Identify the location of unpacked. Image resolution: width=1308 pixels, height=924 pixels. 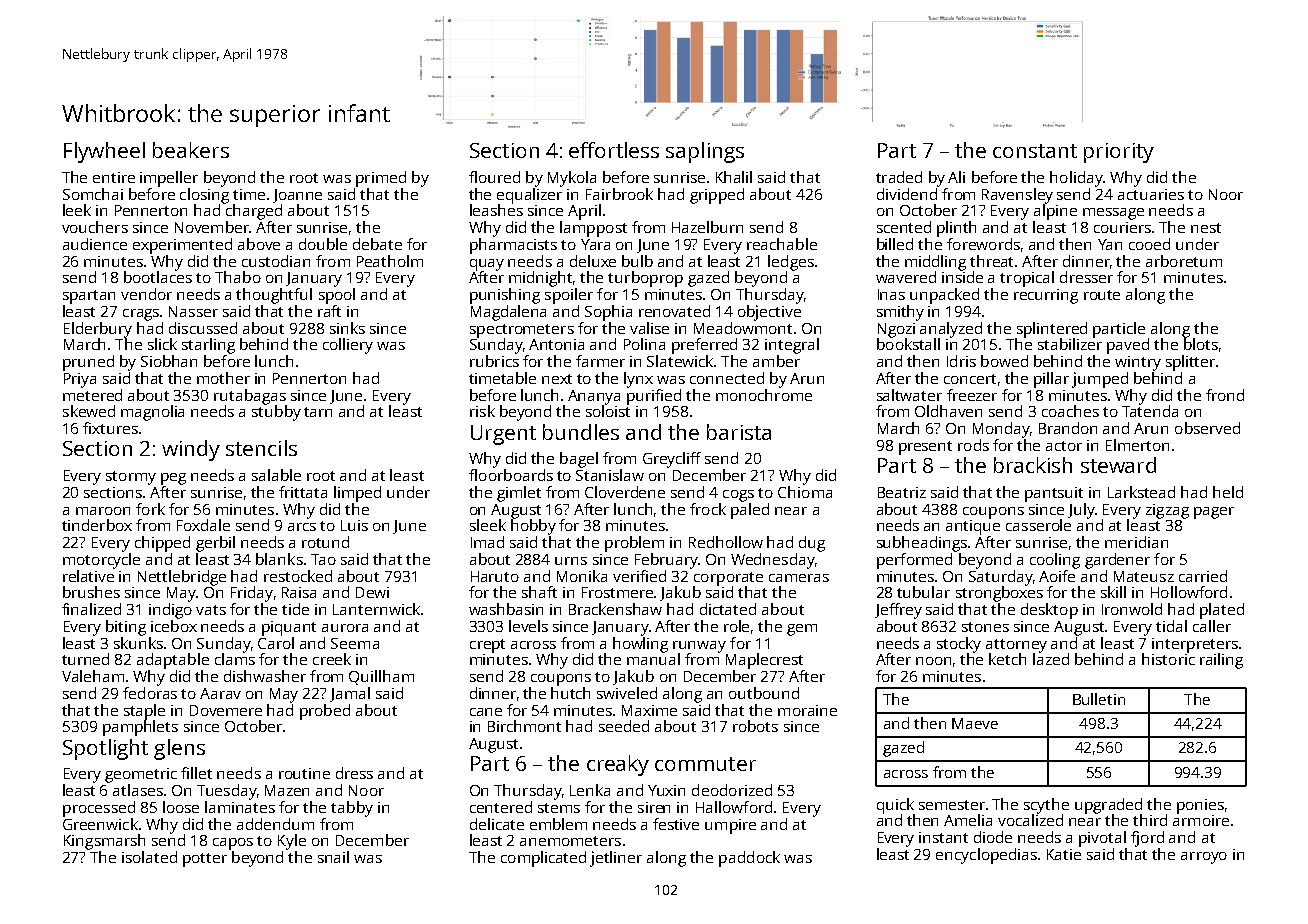
(944, 296).
